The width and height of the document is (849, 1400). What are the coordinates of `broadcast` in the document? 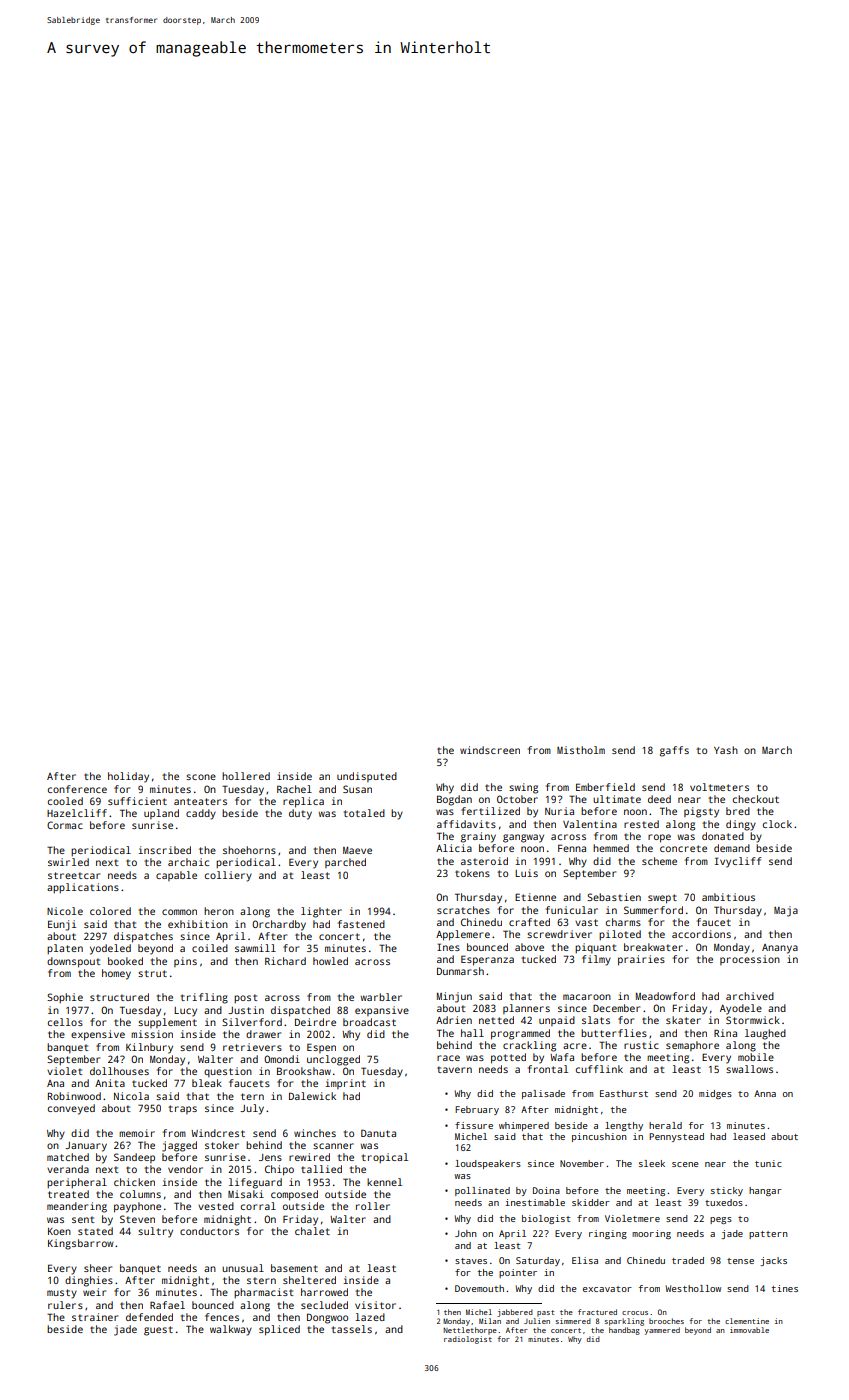 It's located at (369, 1022).
